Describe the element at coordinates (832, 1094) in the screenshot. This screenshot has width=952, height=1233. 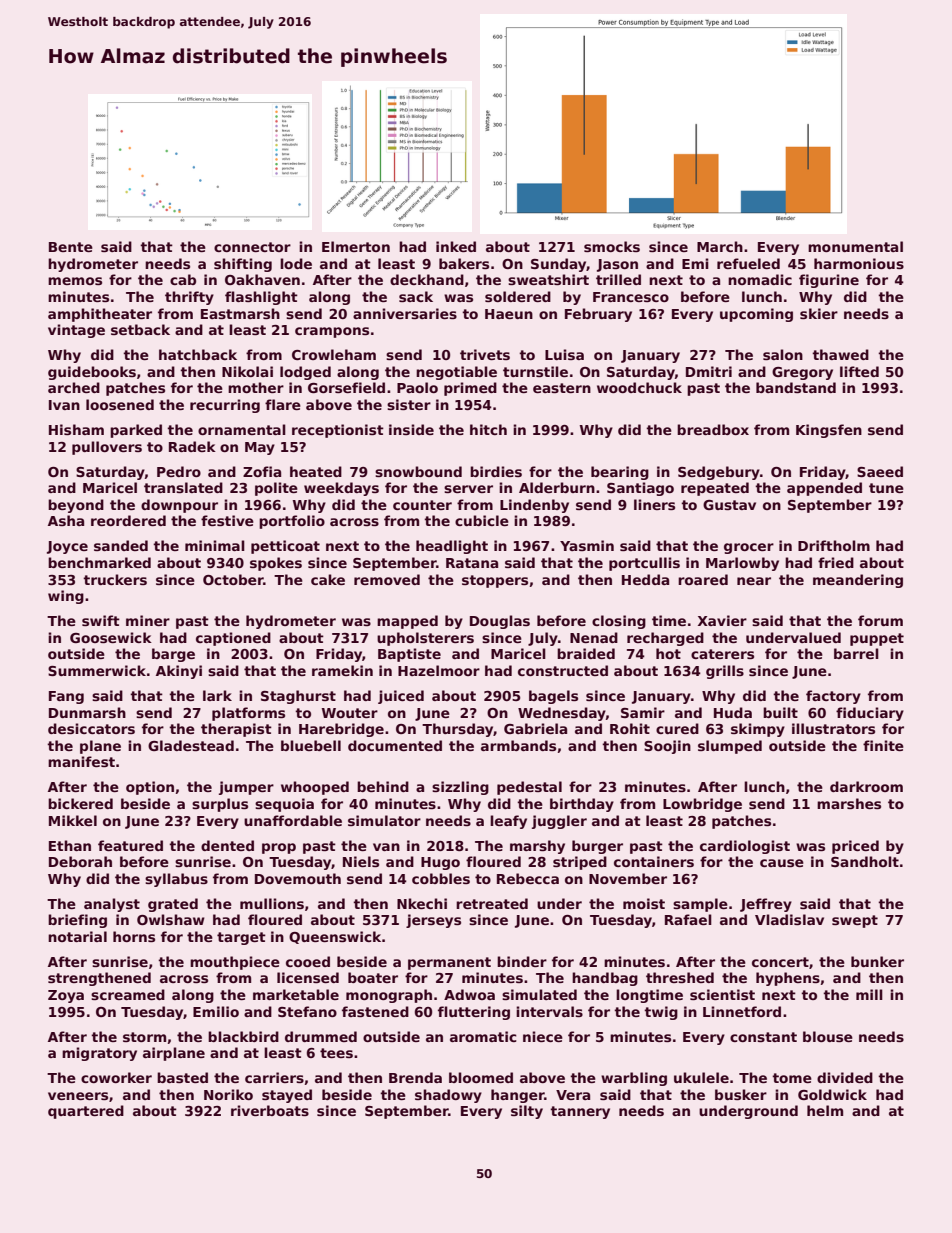
I see `Goldwick` at that location.
